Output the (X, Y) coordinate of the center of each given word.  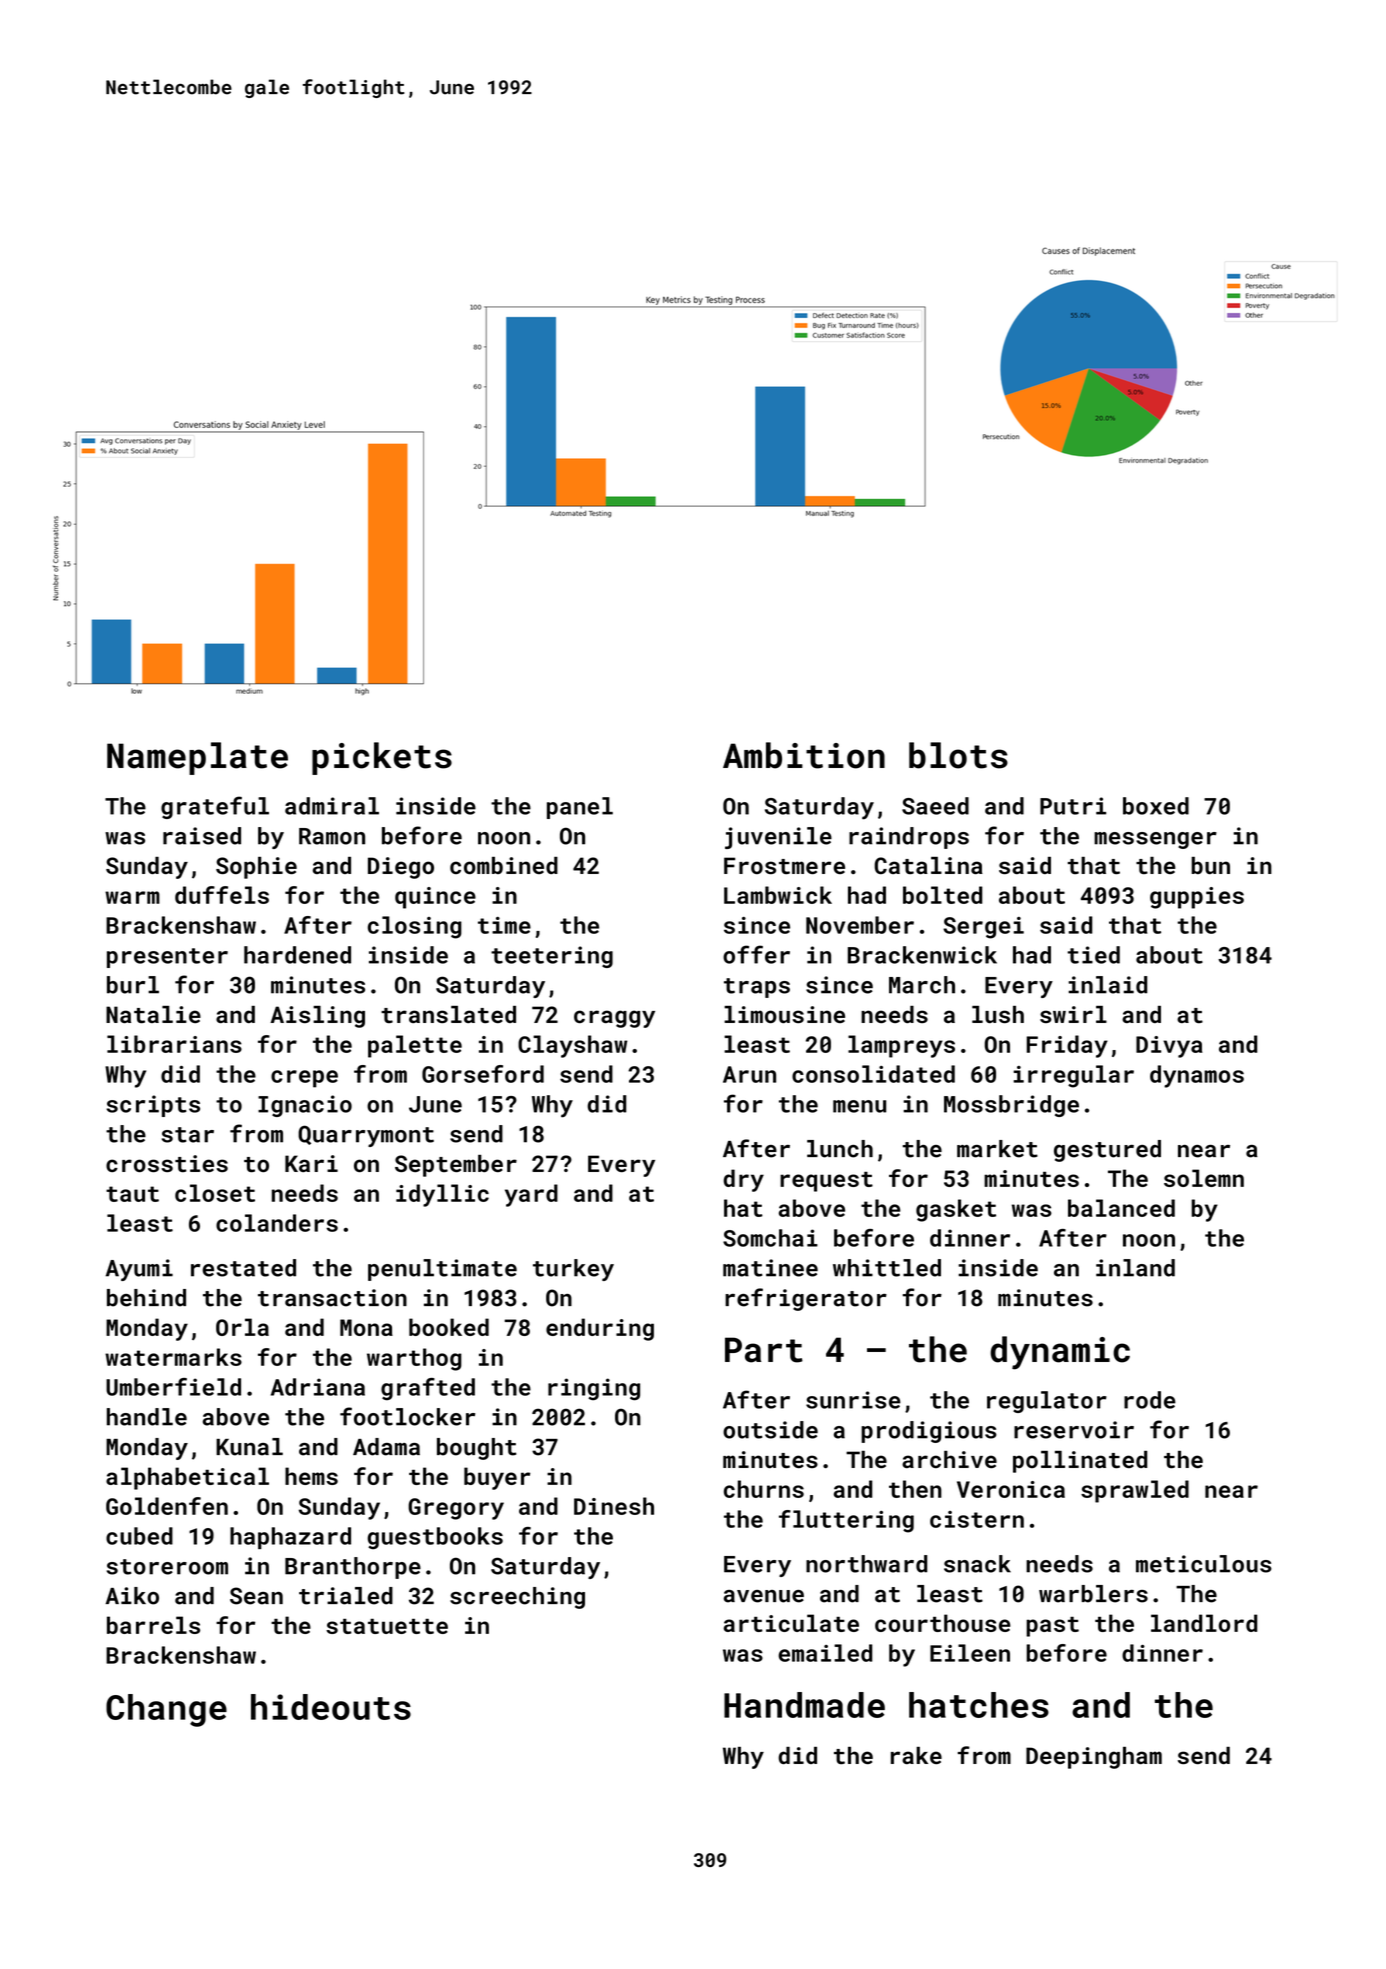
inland (1135, 1268)
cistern (977, 1519)
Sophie (256, 868)
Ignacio (305, 1106)
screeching (517, 1598)
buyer (497, 1478)
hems (311, 1476)
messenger (1155, 840)
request (826, 1182)
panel (580, 808)
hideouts (331, 1707)
